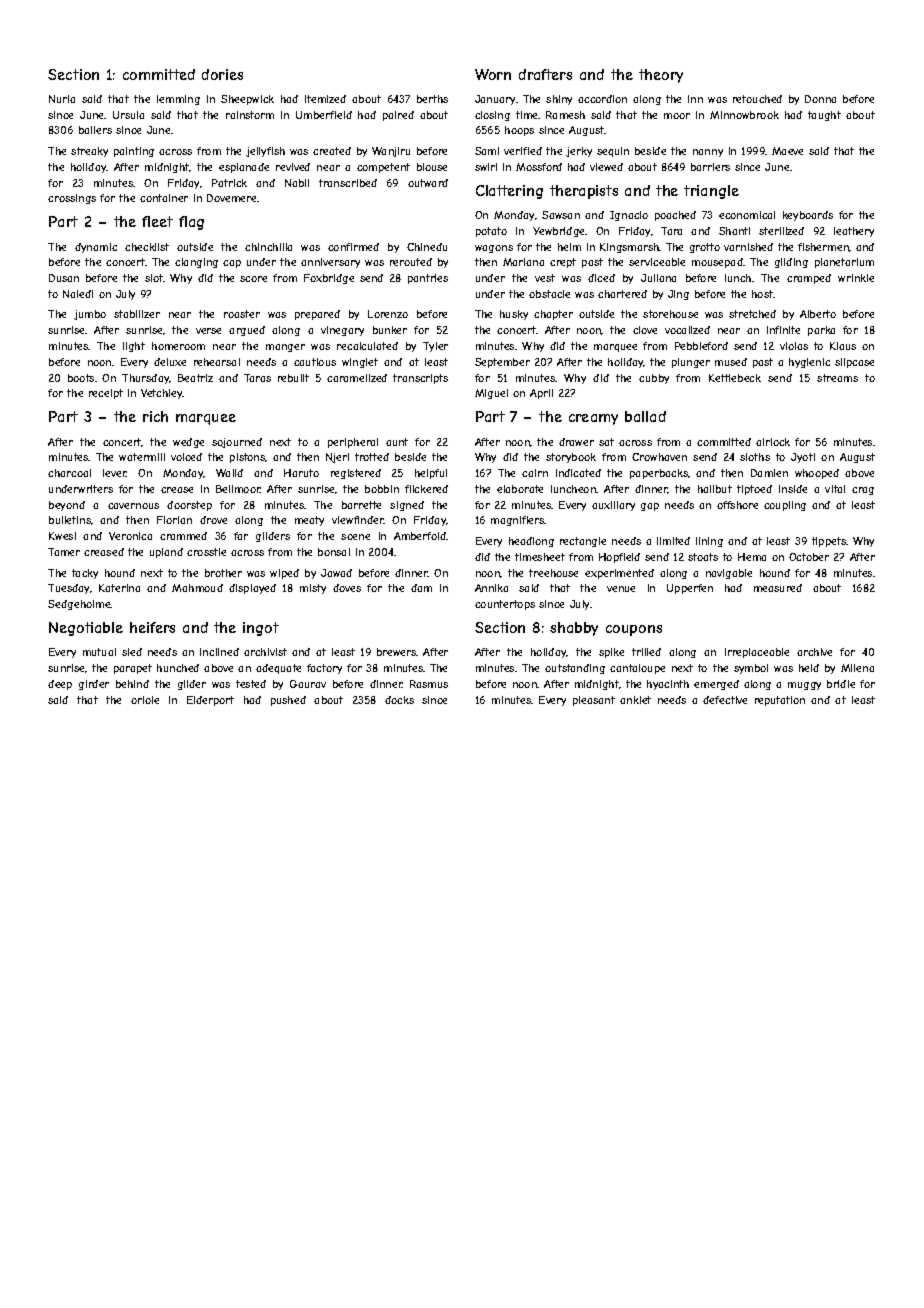  What do you see at coordinates (285, 348) in the page?
I see `manger` at bounding box center [285, 348].
